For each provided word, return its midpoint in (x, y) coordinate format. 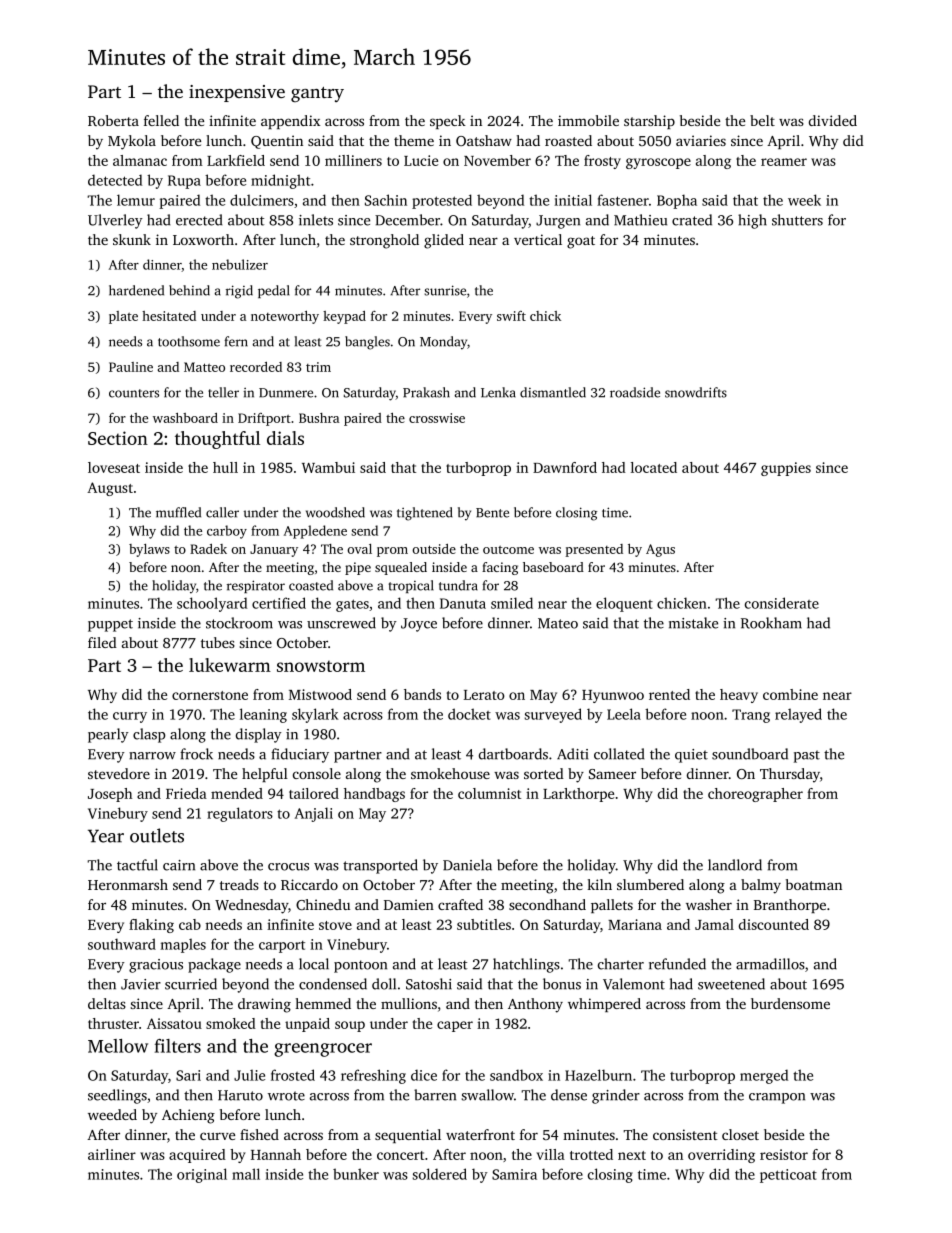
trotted (591, 1154)
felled (161, 120)
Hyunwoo (613, 696)
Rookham (771, 623)
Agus (660, 550)
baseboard (553, 567)
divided (833, 120)
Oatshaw (484, 140)
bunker (356, 1174)
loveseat (114, 467)
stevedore (119, 773)
